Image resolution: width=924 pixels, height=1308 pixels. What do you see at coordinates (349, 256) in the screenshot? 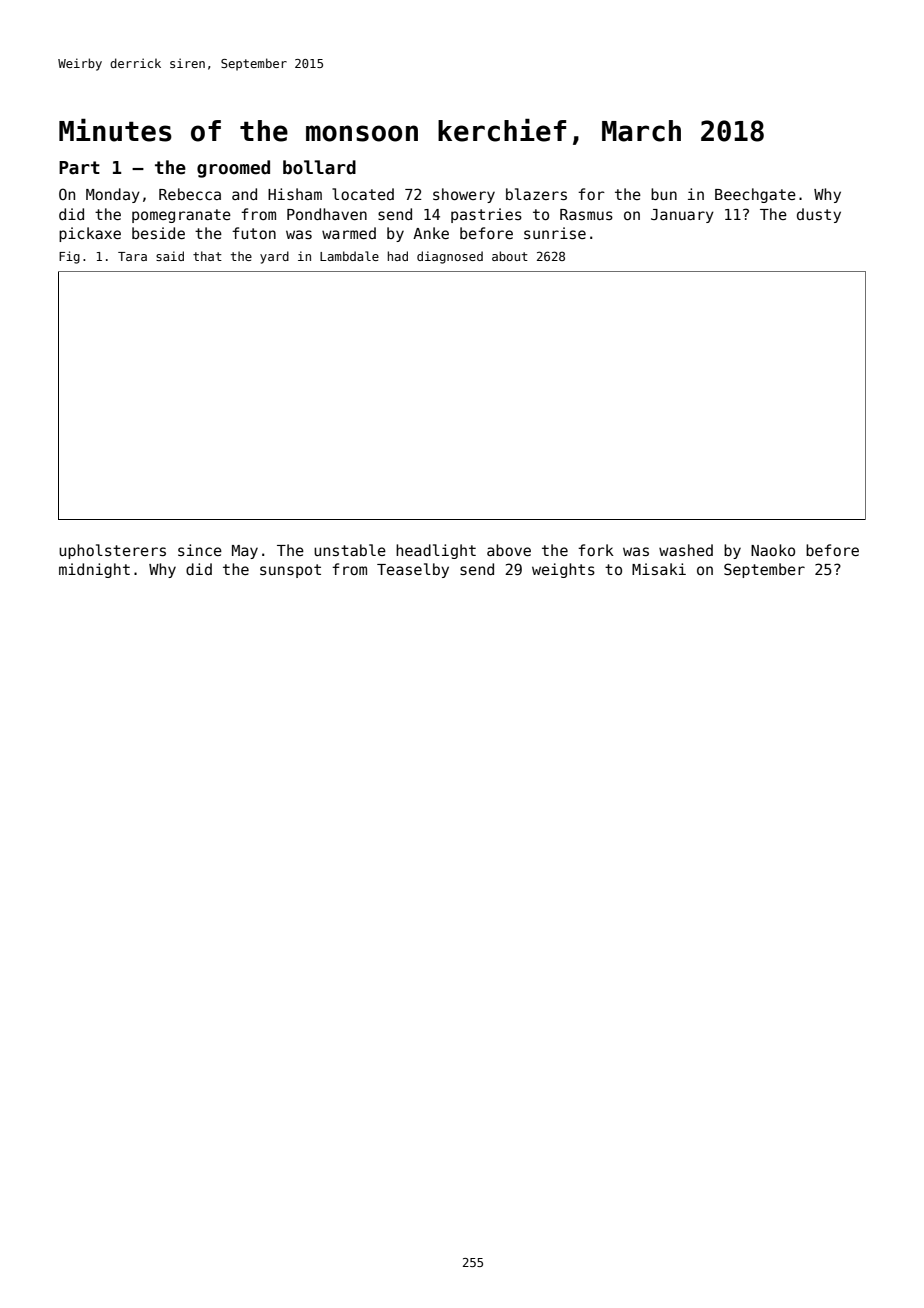
I see `Lambdale` at bounding box center [349, 256].
